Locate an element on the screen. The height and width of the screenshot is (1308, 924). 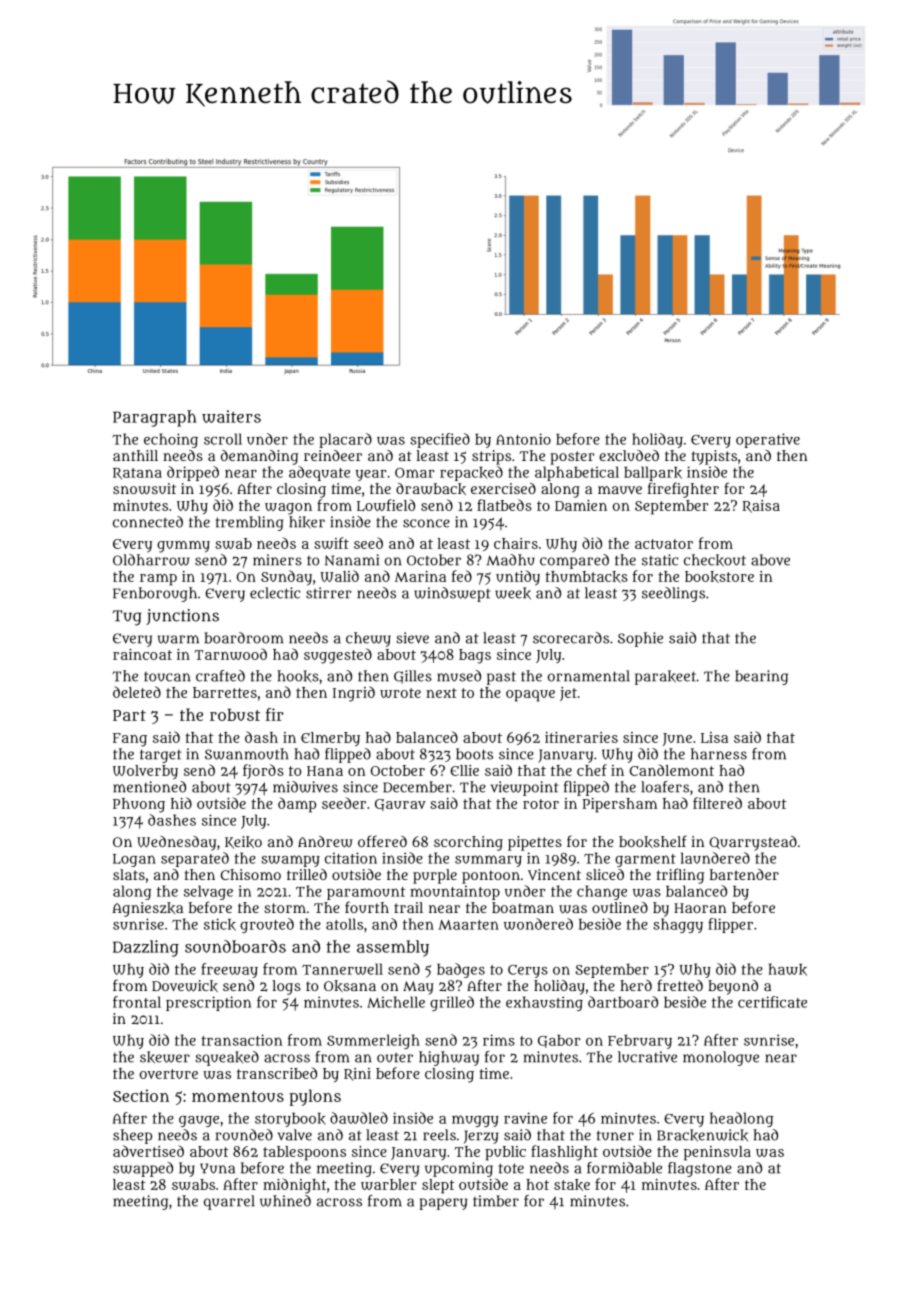
timber is located at coordinates (496, 1201).
